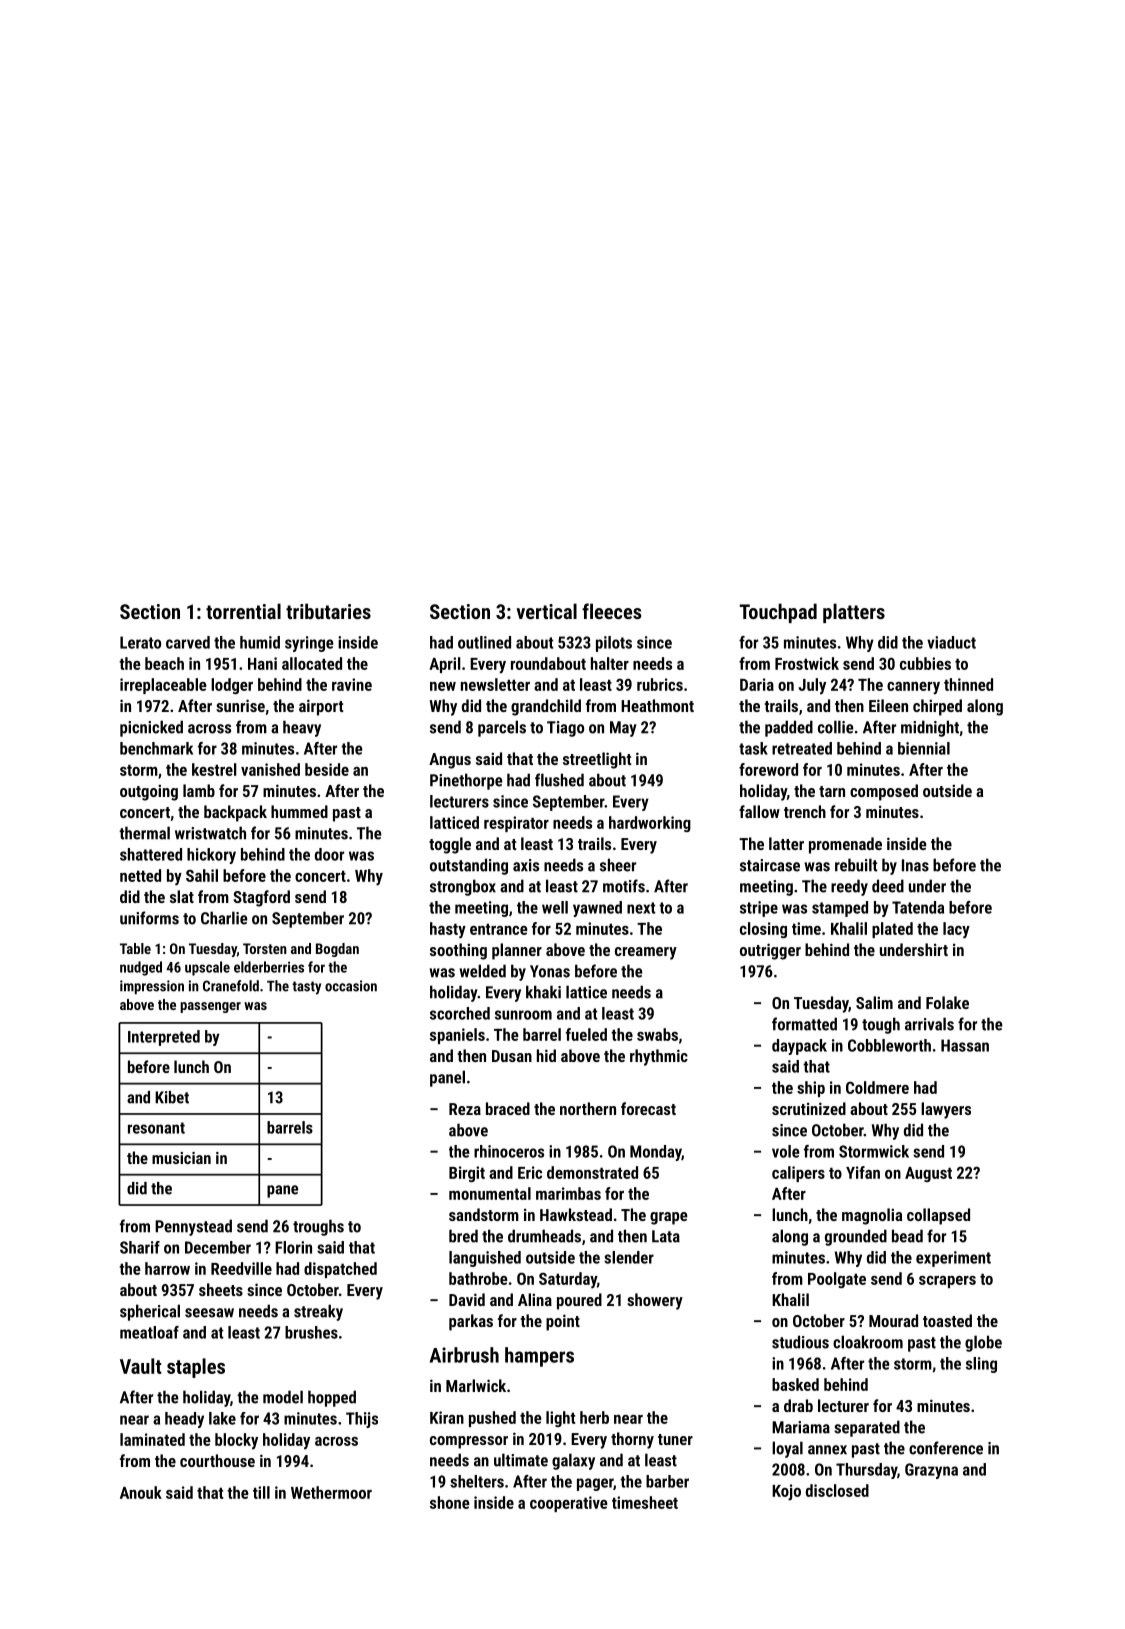  Describe the element at coordinates (141, 1492) in the image. I see `Anouk` at that location.
